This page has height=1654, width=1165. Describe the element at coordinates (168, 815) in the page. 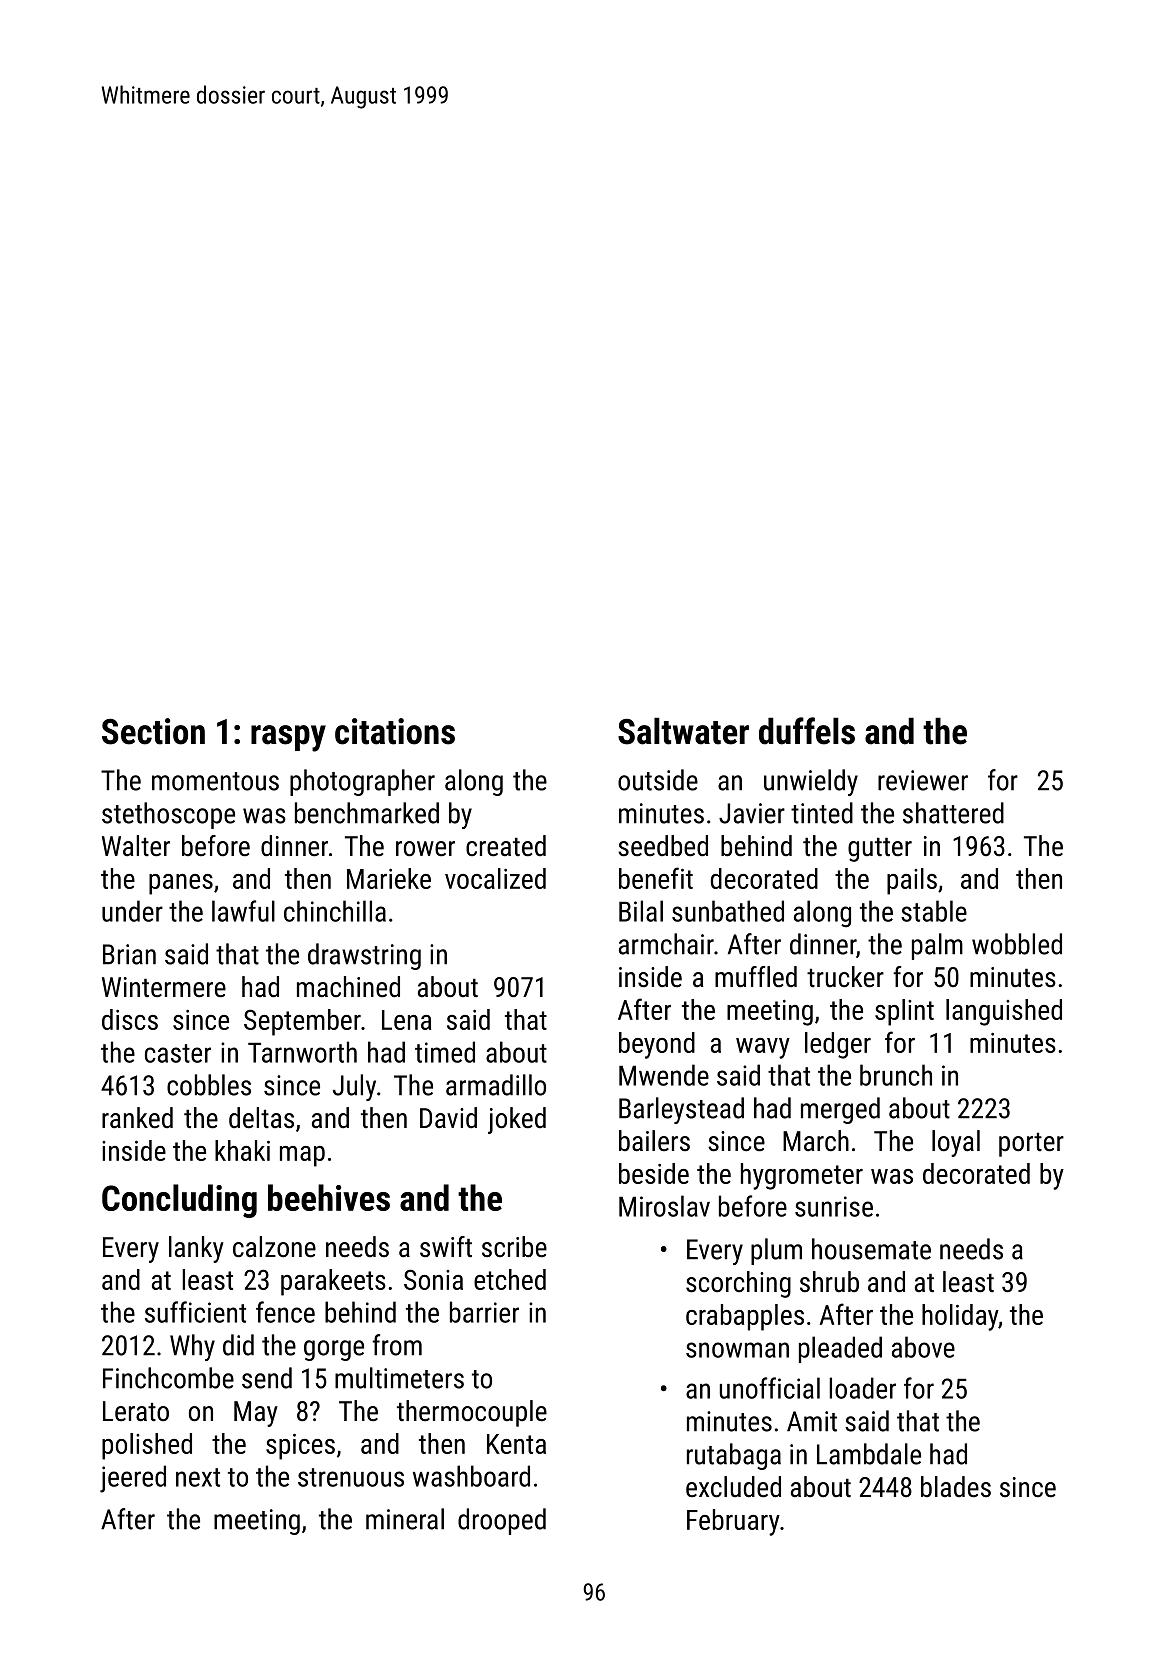

I see `stethoscope` at that location.
